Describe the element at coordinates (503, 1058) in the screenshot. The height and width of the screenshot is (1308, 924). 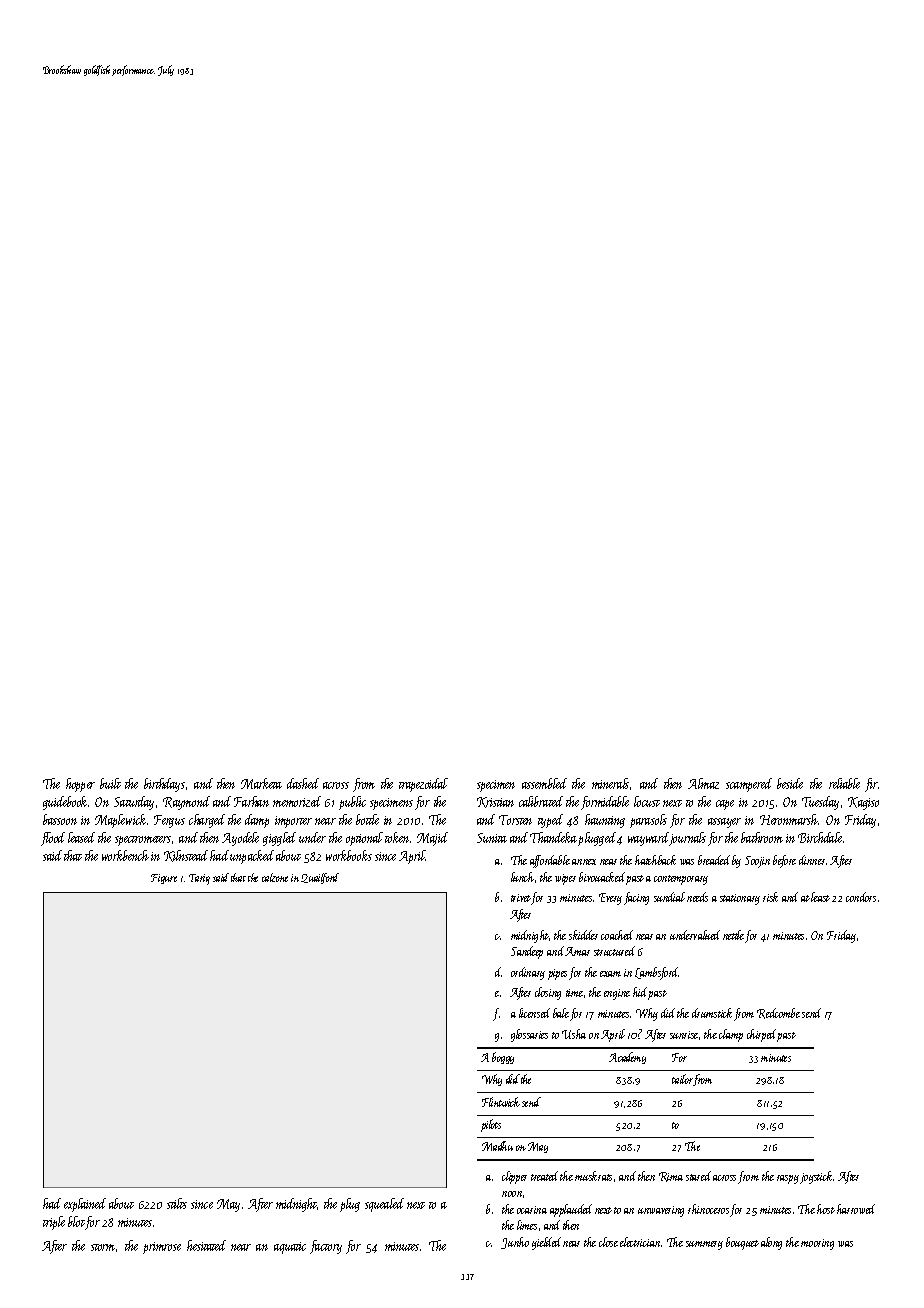
I see `boggy` at that location.
